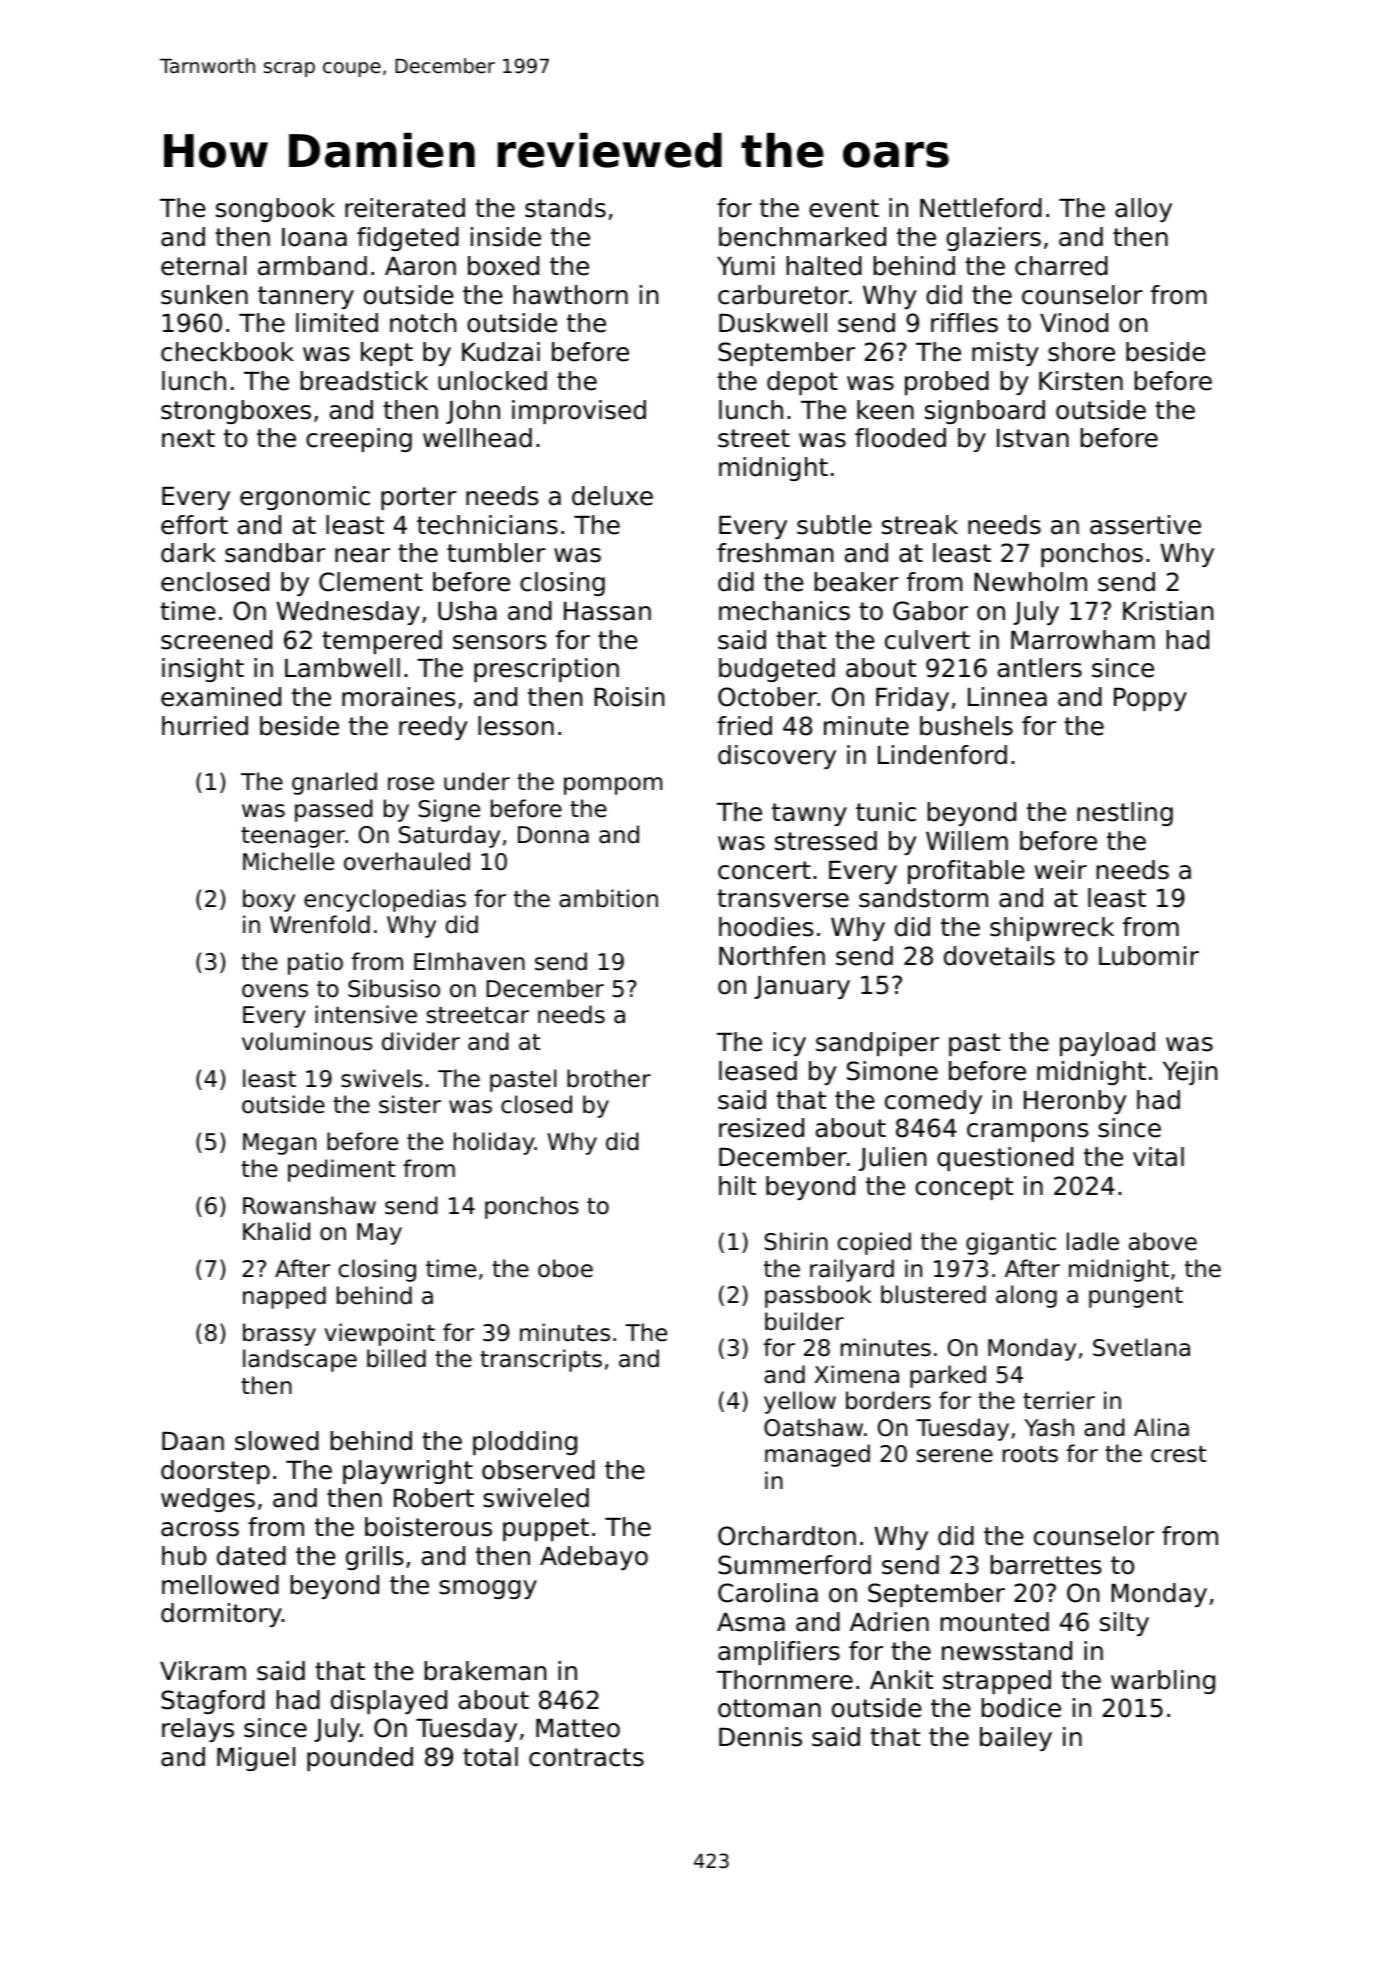 The image size is (1386, 1969). What do you see at coordinates (794, 1565) in the screenshot?
I see `Summerford` at bounding box center [794, 1565].
